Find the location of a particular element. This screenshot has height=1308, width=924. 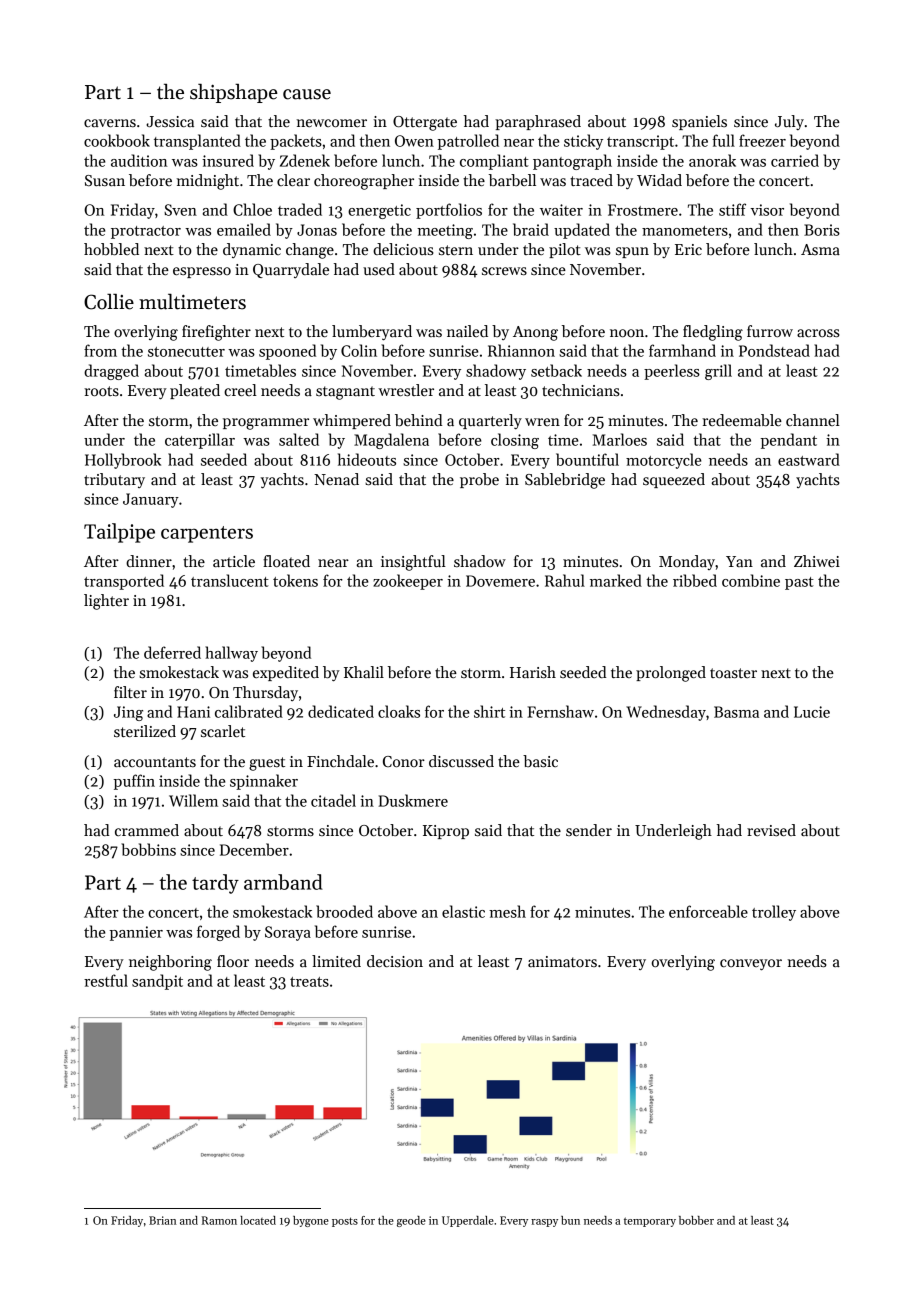

Sablebridge is located at coordinates (565, 481).
